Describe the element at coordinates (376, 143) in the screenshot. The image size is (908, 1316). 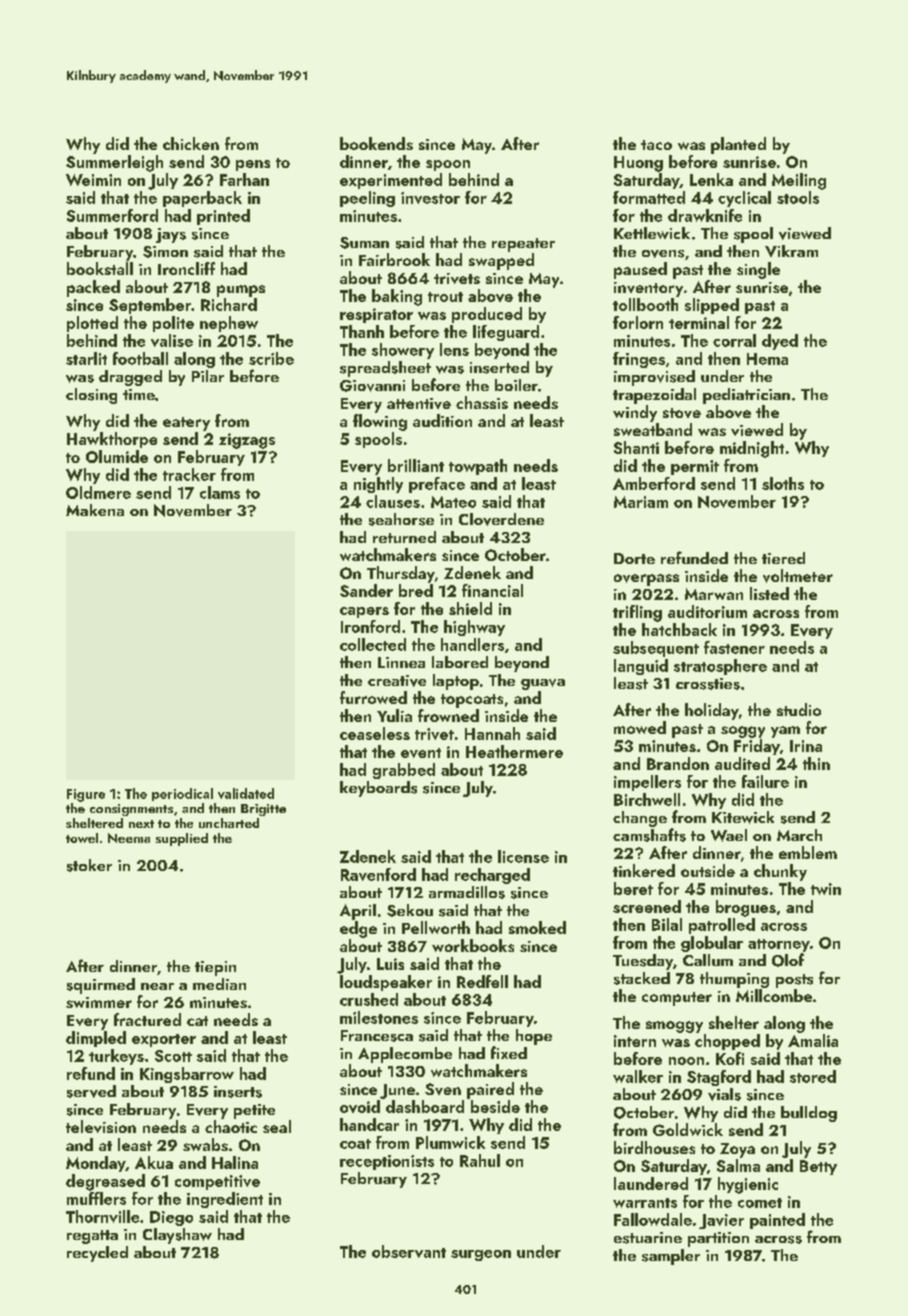
I see `bookends` at that location.
